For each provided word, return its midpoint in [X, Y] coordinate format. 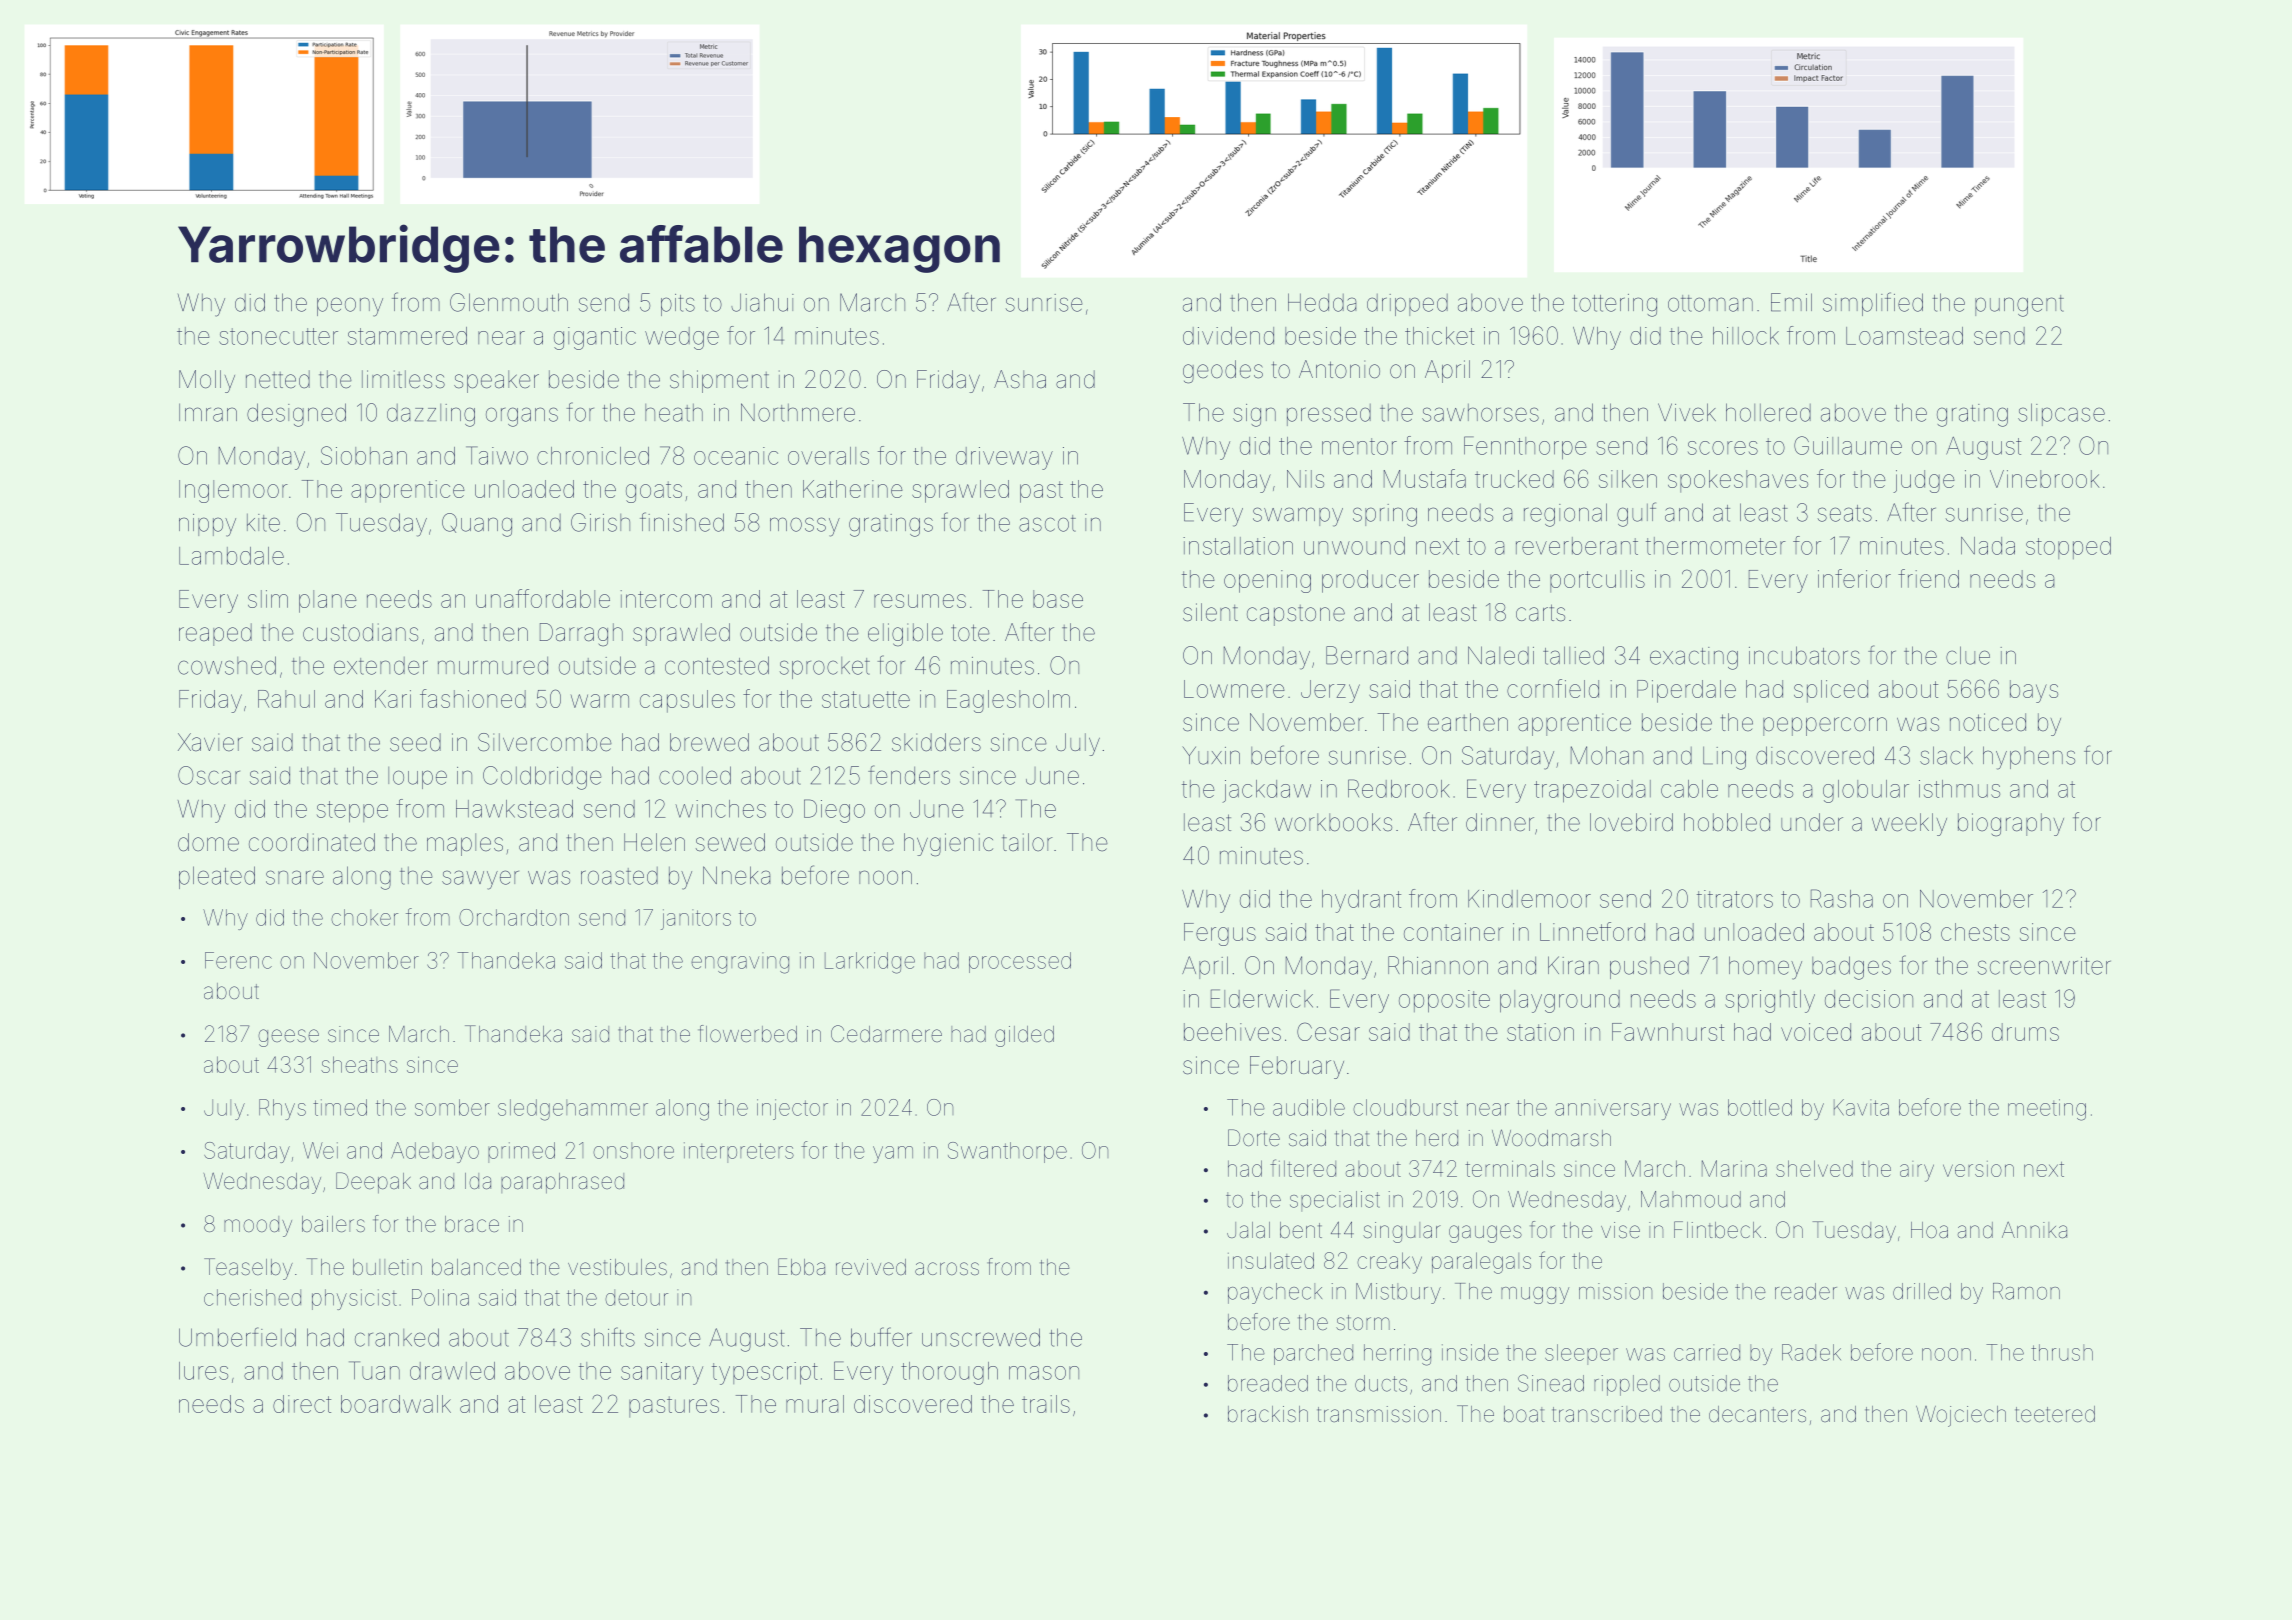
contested [717, 665]
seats [1845, 513]
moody [258, 1226]
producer [1370, 581]
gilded [1024, 1036]
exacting [1694, 658]
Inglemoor [233, 491]
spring [1385, 515]
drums [2025, 1032]
